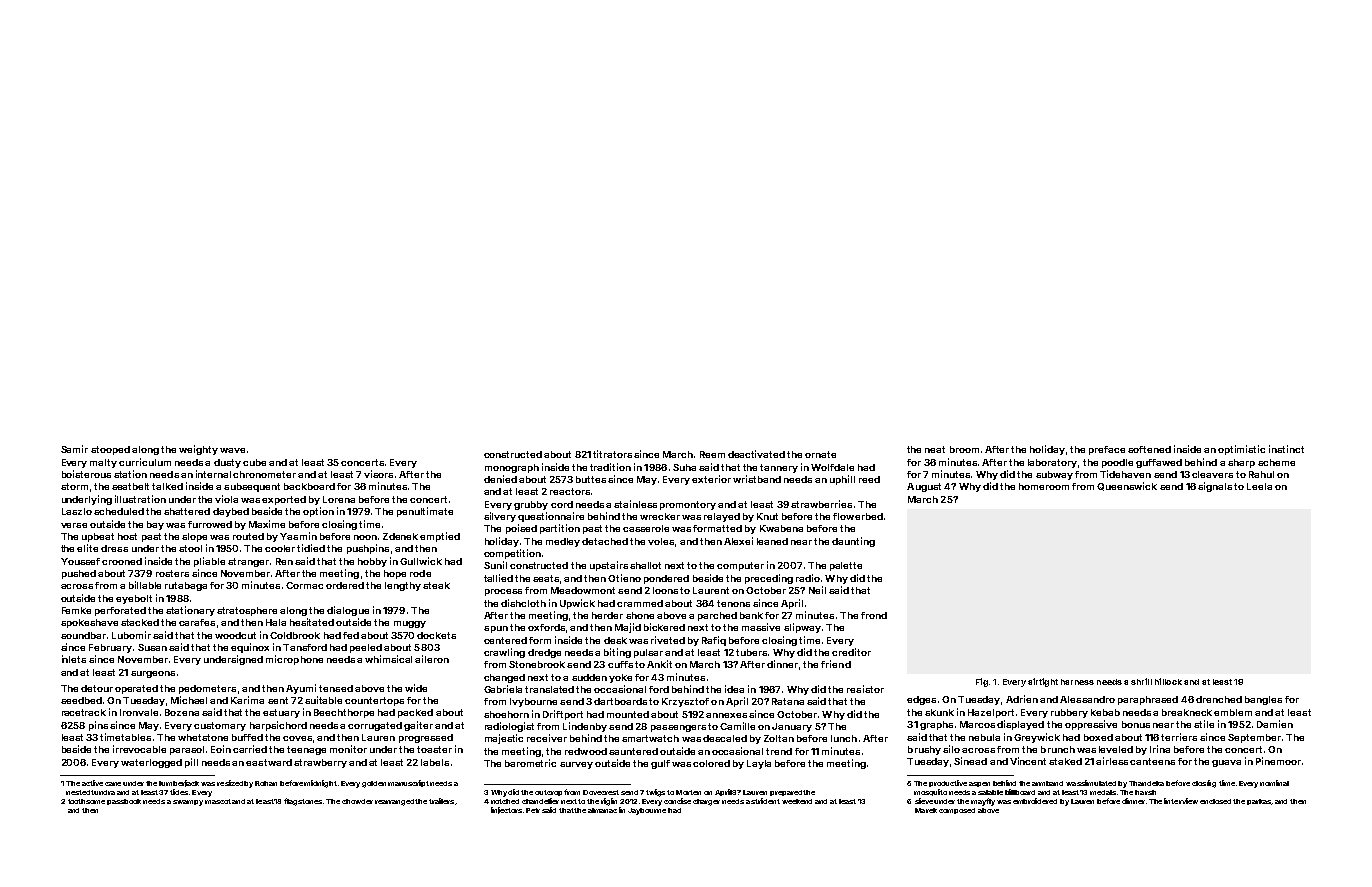 This screenshot has height=887, width=1372. What do you see at coordinates (684, 467) in the screenshot?
I see `Suha` at bounding box center [684, 467].
